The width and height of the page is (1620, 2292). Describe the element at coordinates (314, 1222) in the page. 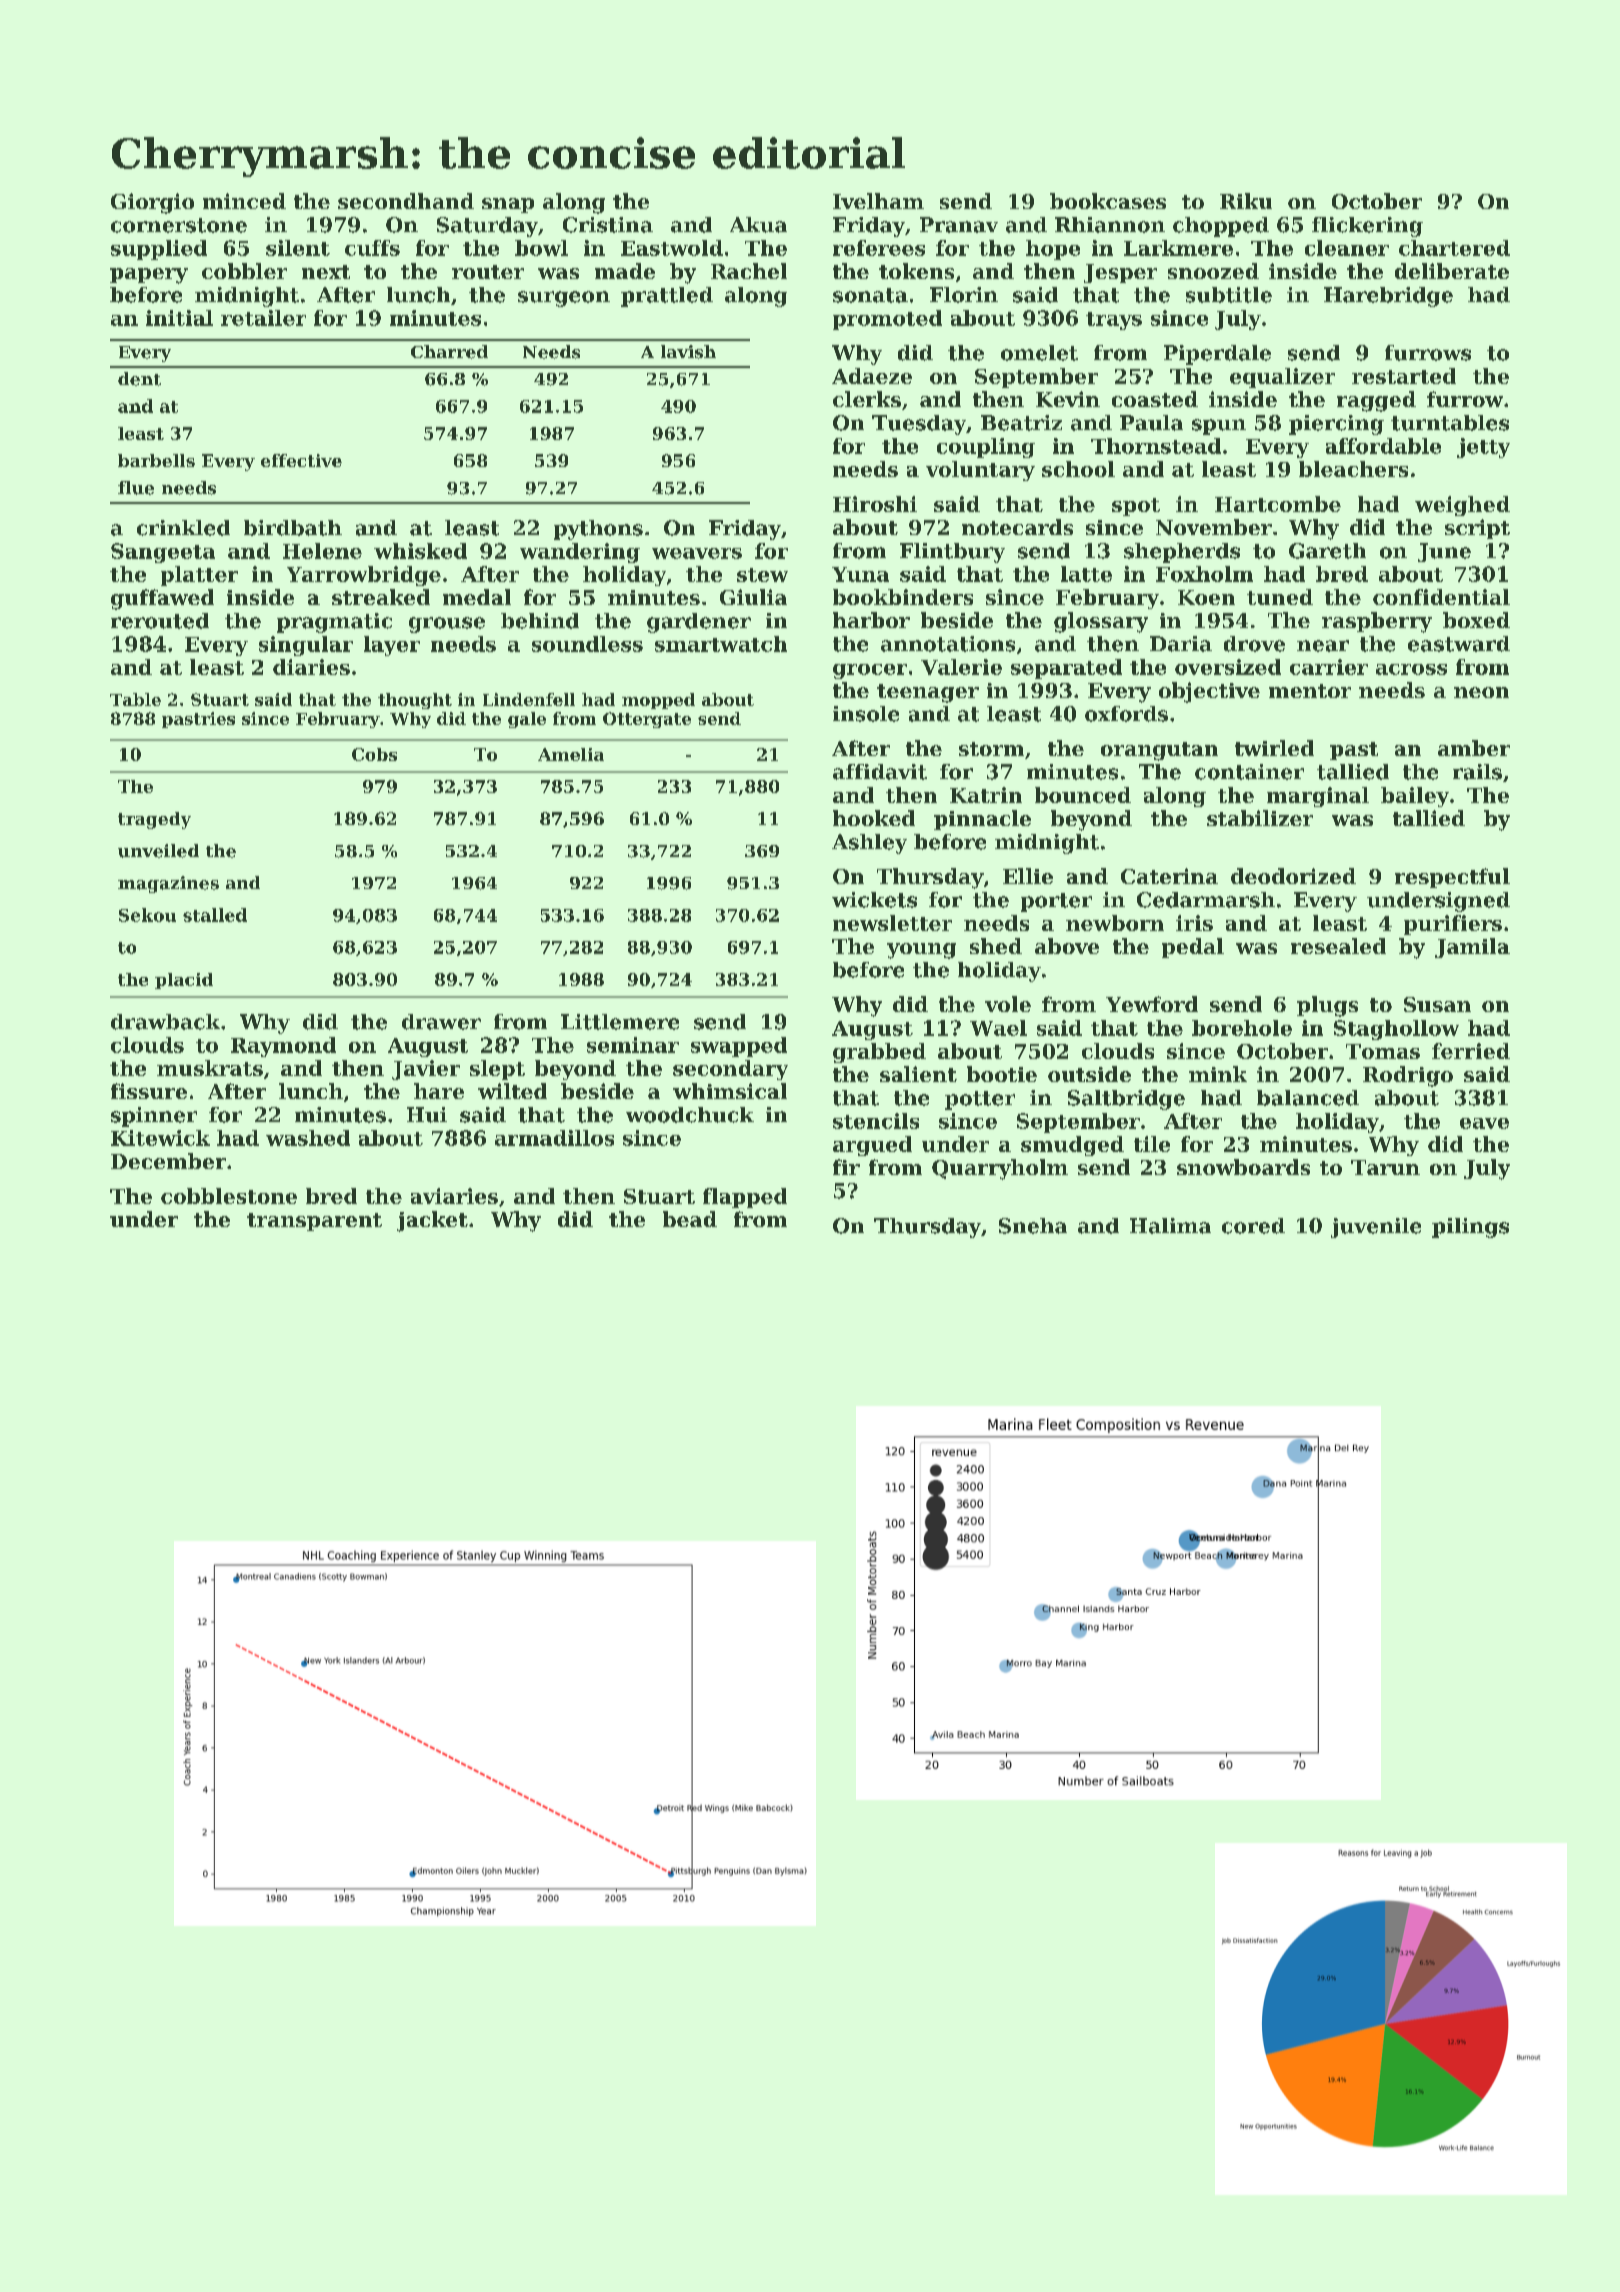

I see `transparent` at that location.
